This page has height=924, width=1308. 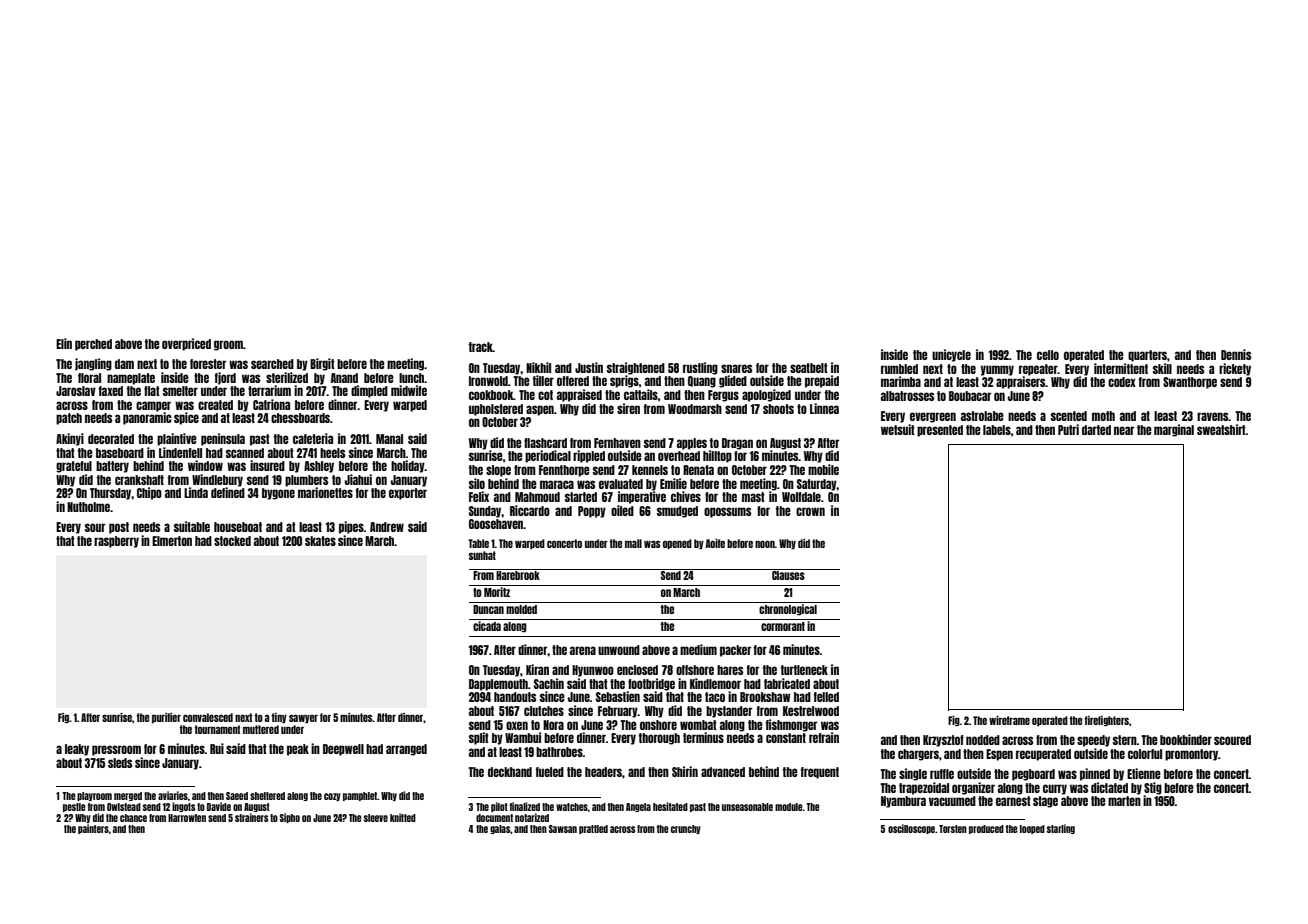 What do you see at coordinates (498, 685) in the page?
I see `Dapplemouth` at bounding box center [498, 685].
